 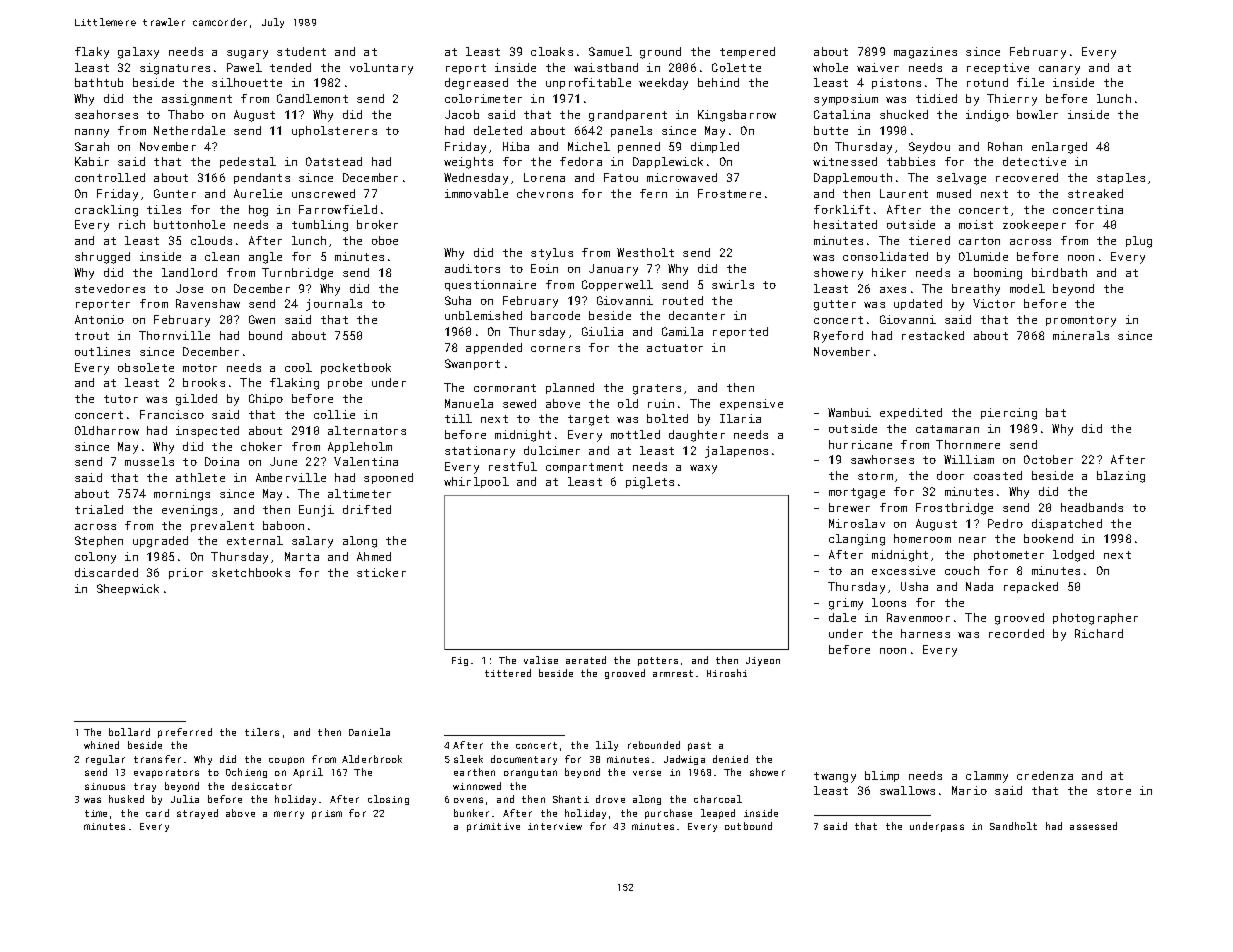 I want to click on stylus, so click(x=552, y=254).
